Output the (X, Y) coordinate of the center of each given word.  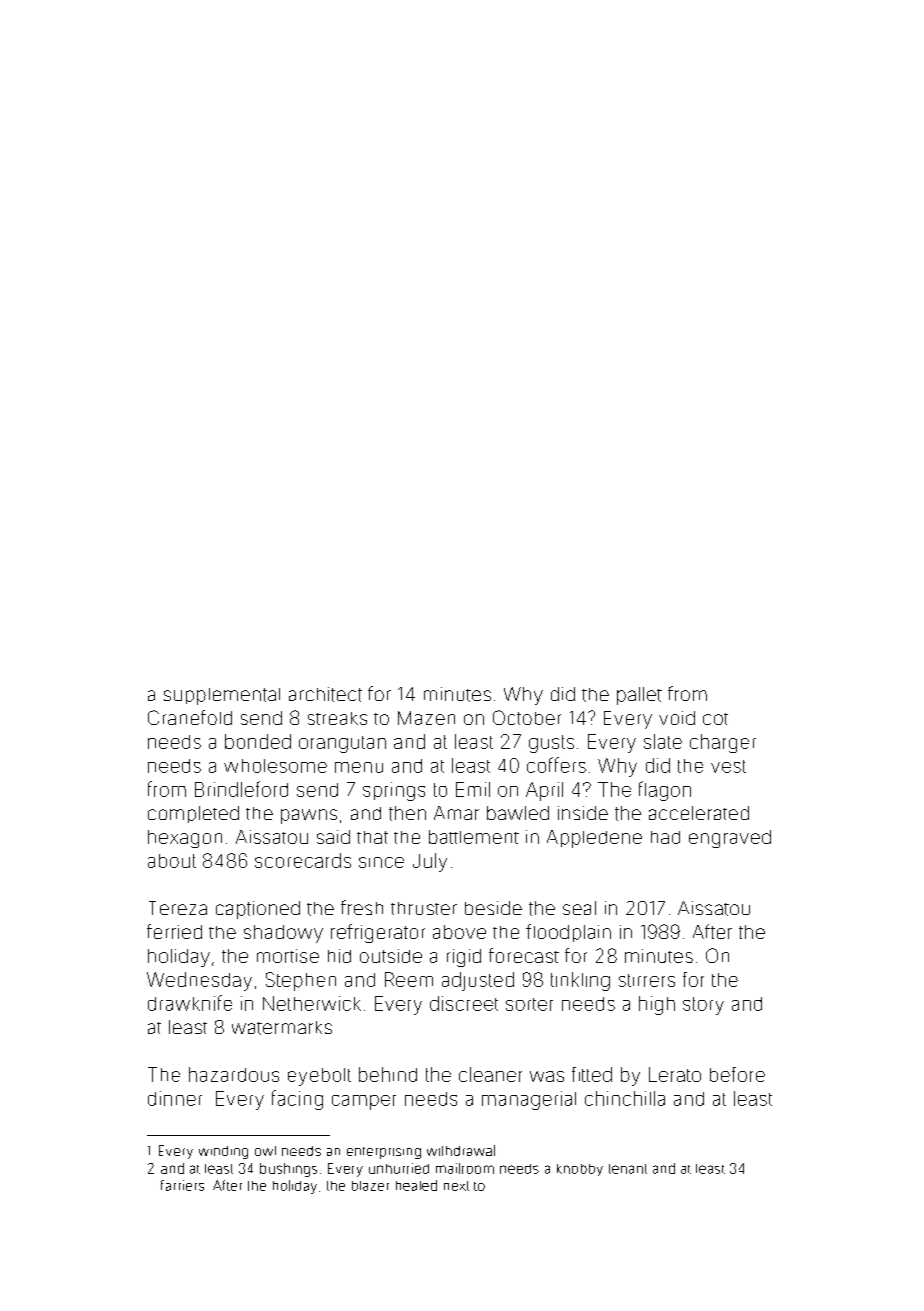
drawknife (190, 1003)
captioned (258, 910)
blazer (370, 1186)
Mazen (426, 718)
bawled (518, 813)
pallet (639, 696)
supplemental (222, 696)
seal (579, 908)
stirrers (647, 980)
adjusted (478, 981)
